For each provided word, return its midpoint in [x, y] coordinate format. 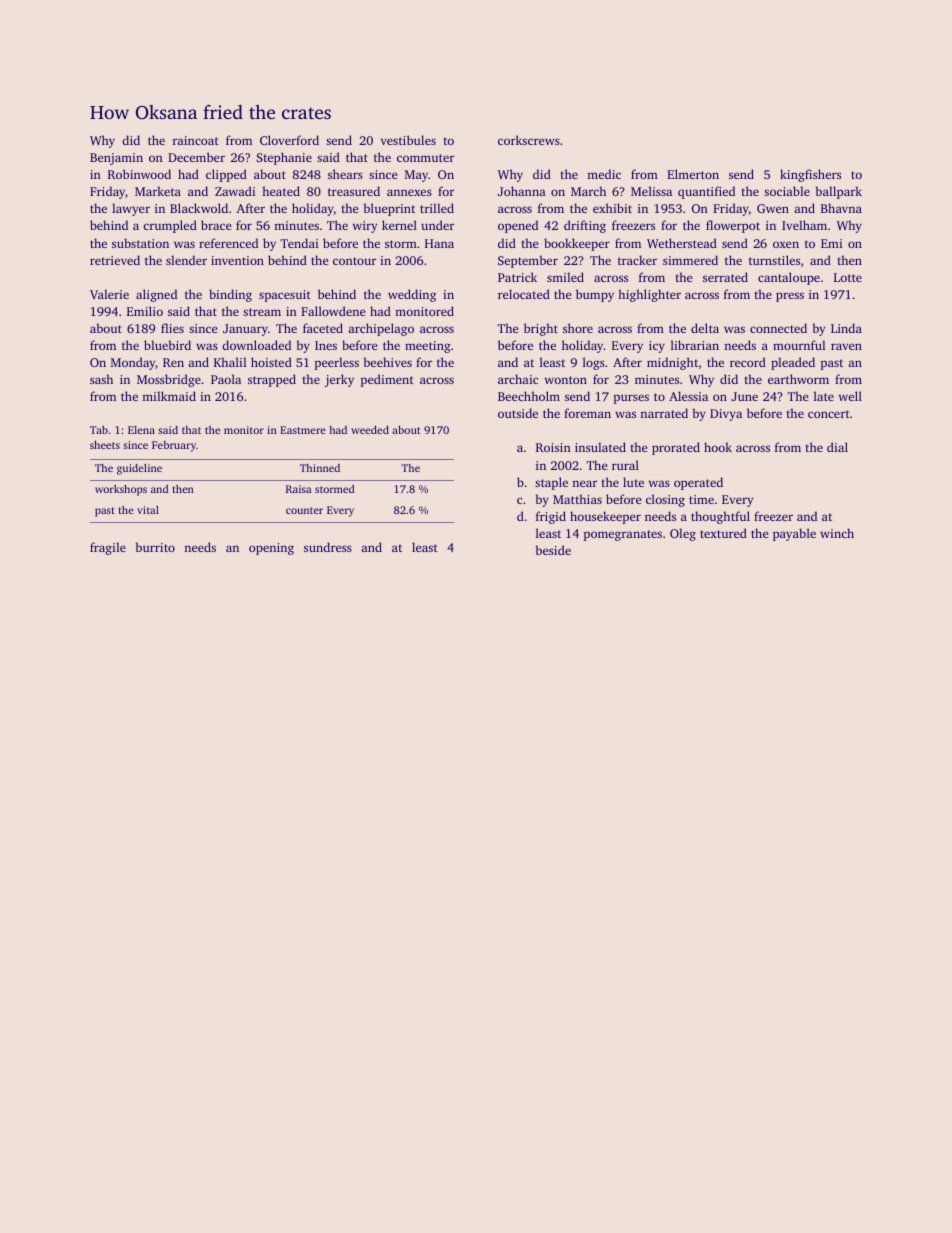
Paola [226, 379]
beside [553, 550]
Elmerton [693, 174]
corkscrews [529, 140]
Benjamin [116, 159]
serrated [725, 277]
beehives [387, 362]
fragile [108, 548]
